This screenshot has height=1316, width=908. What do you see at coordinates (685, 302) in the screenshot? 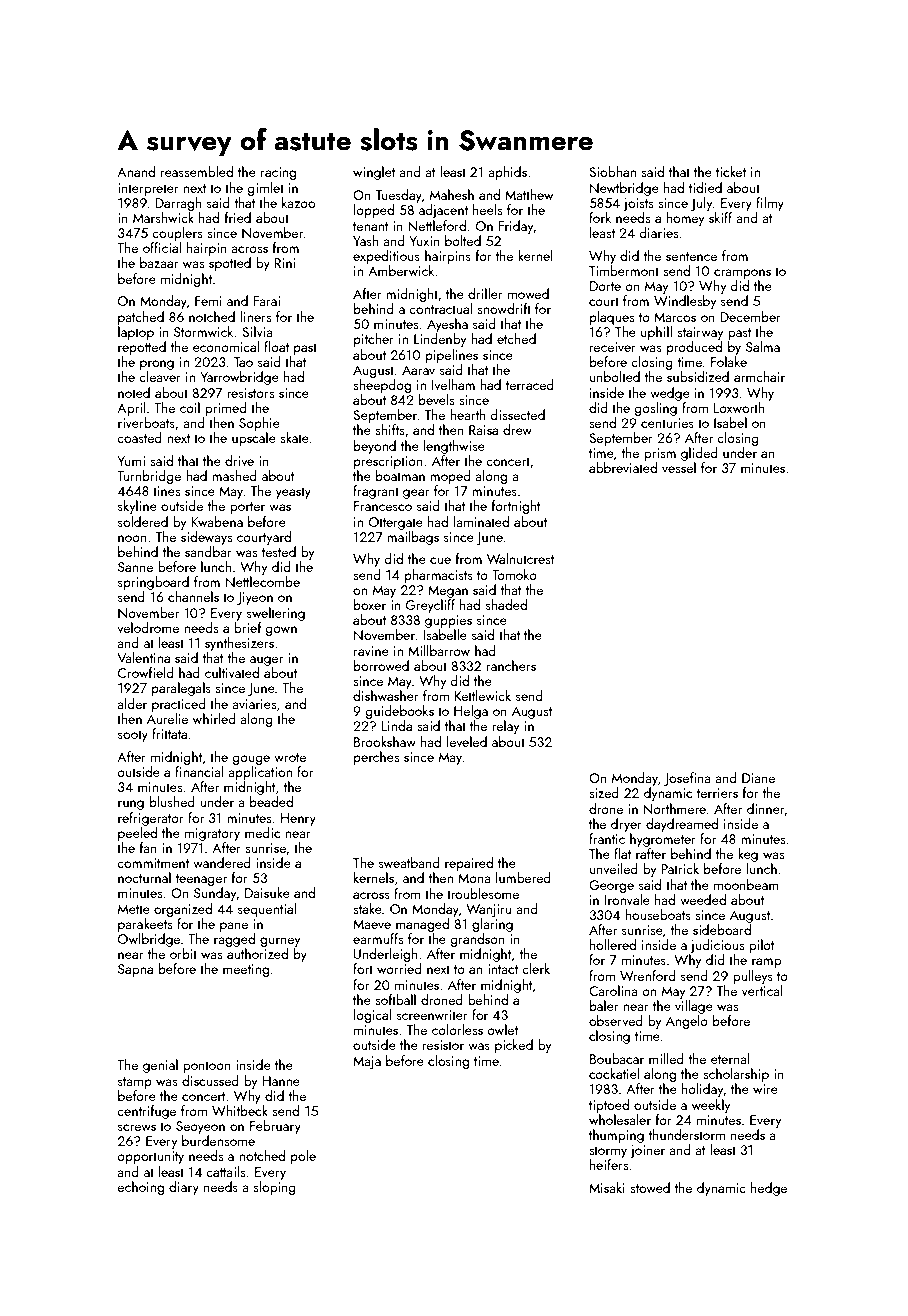
I see `Windlesby` at bounding box center [685, 302].
